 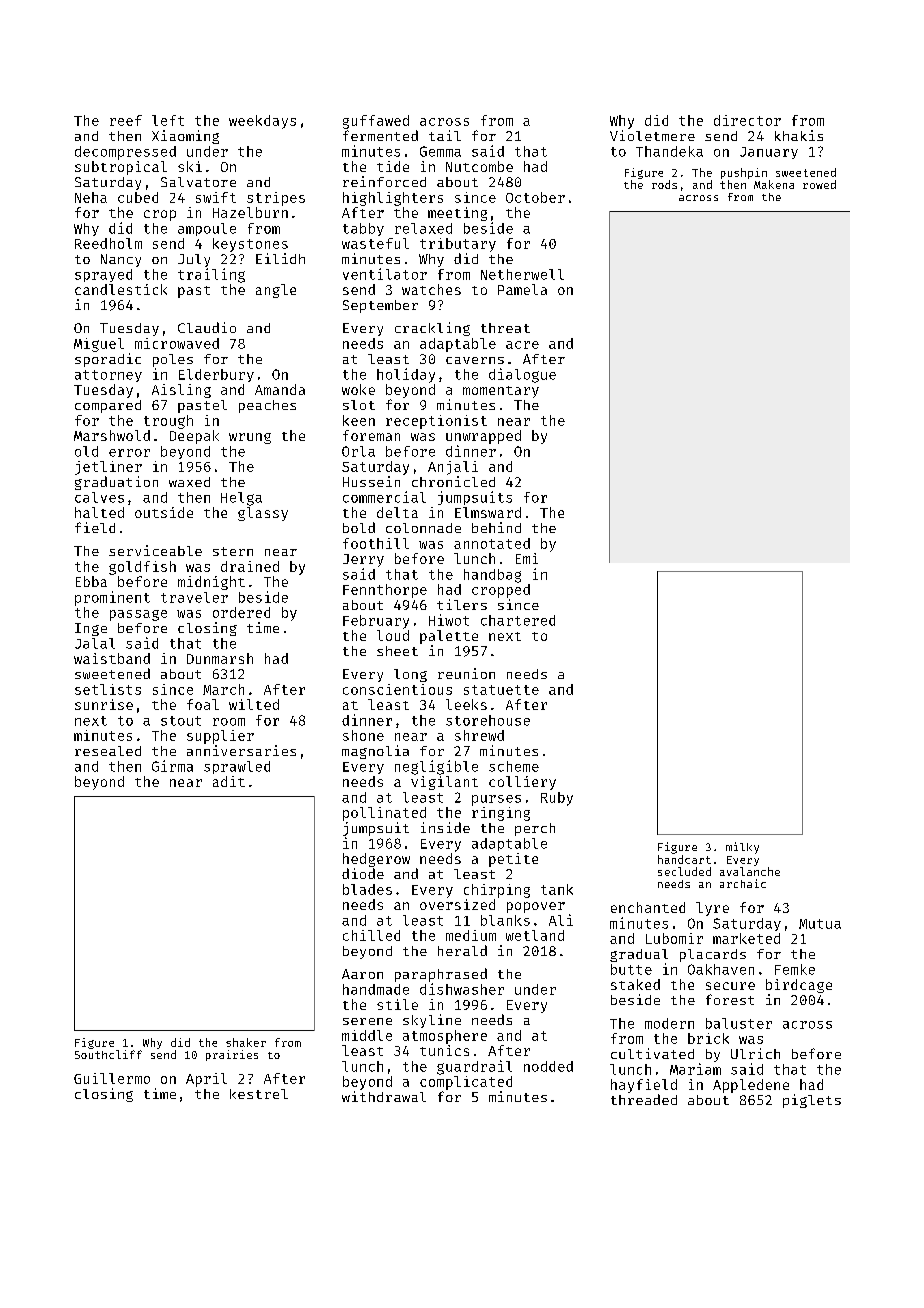 What do you see at coordinates (522, 345) in the page?
I see `acre` at bounding box center [522, 345].
